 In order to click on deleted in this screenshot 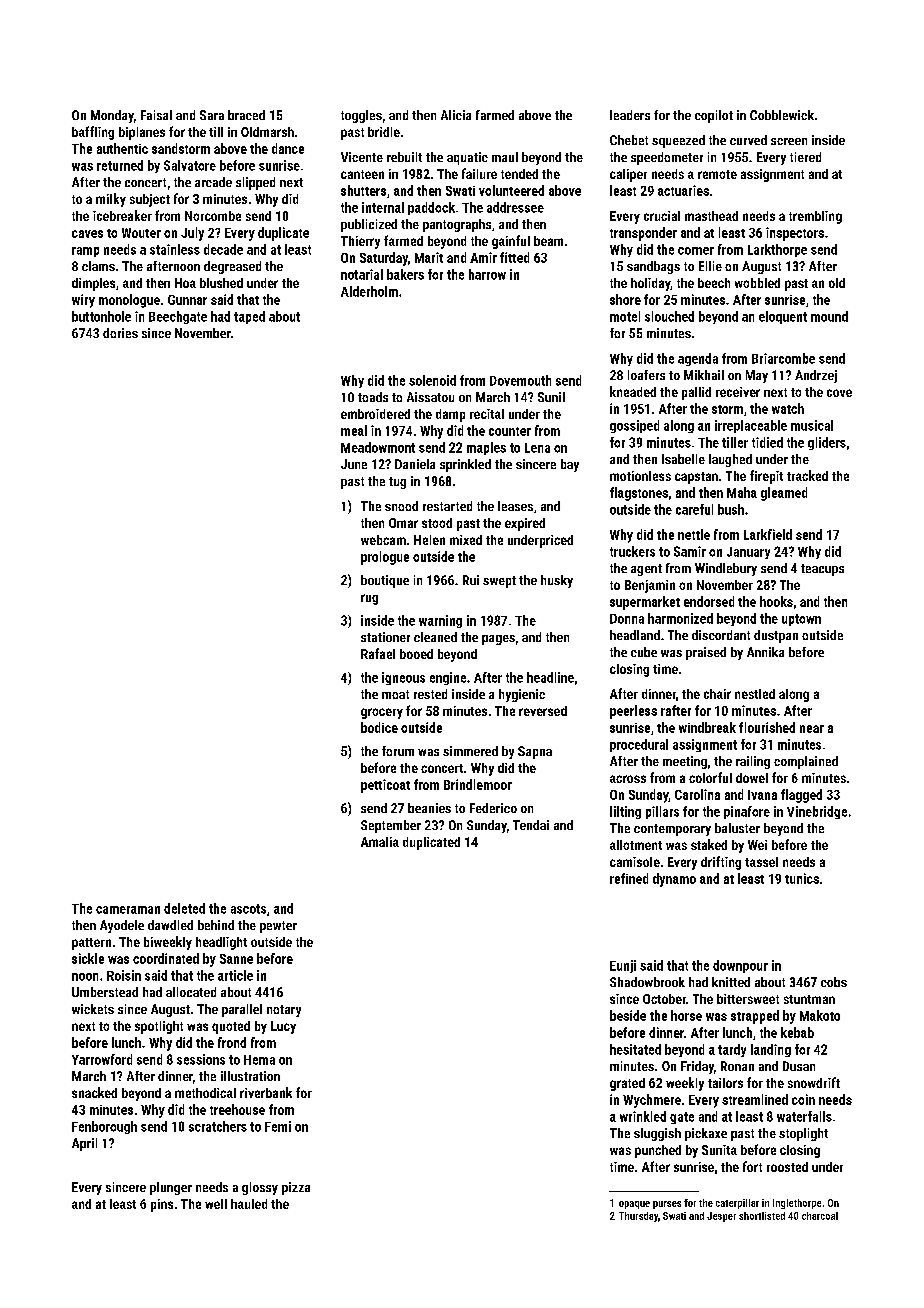, I will do `click(184, 908)`.
